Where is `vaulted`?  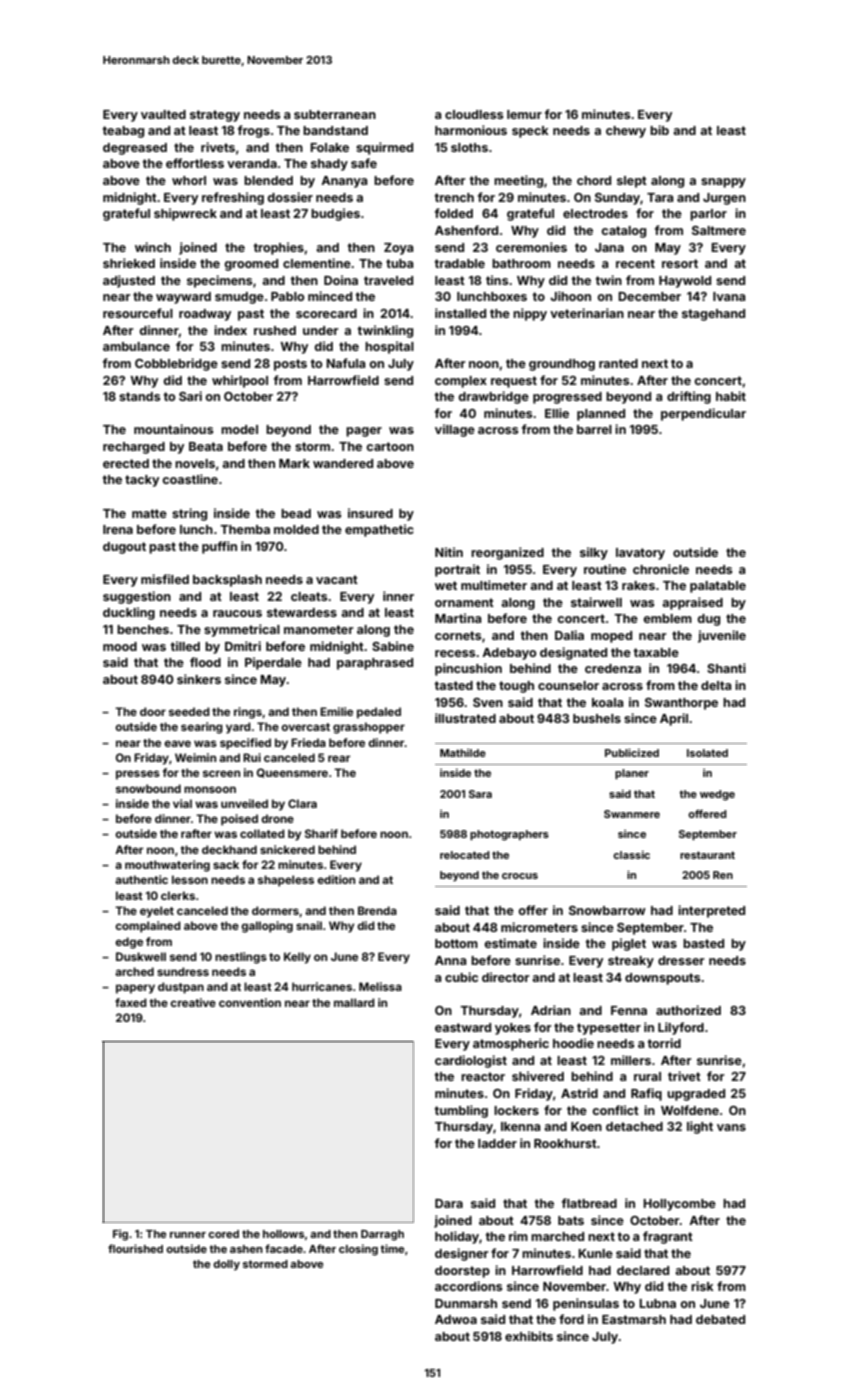 vaulted is located at coordinates (163, 114).
